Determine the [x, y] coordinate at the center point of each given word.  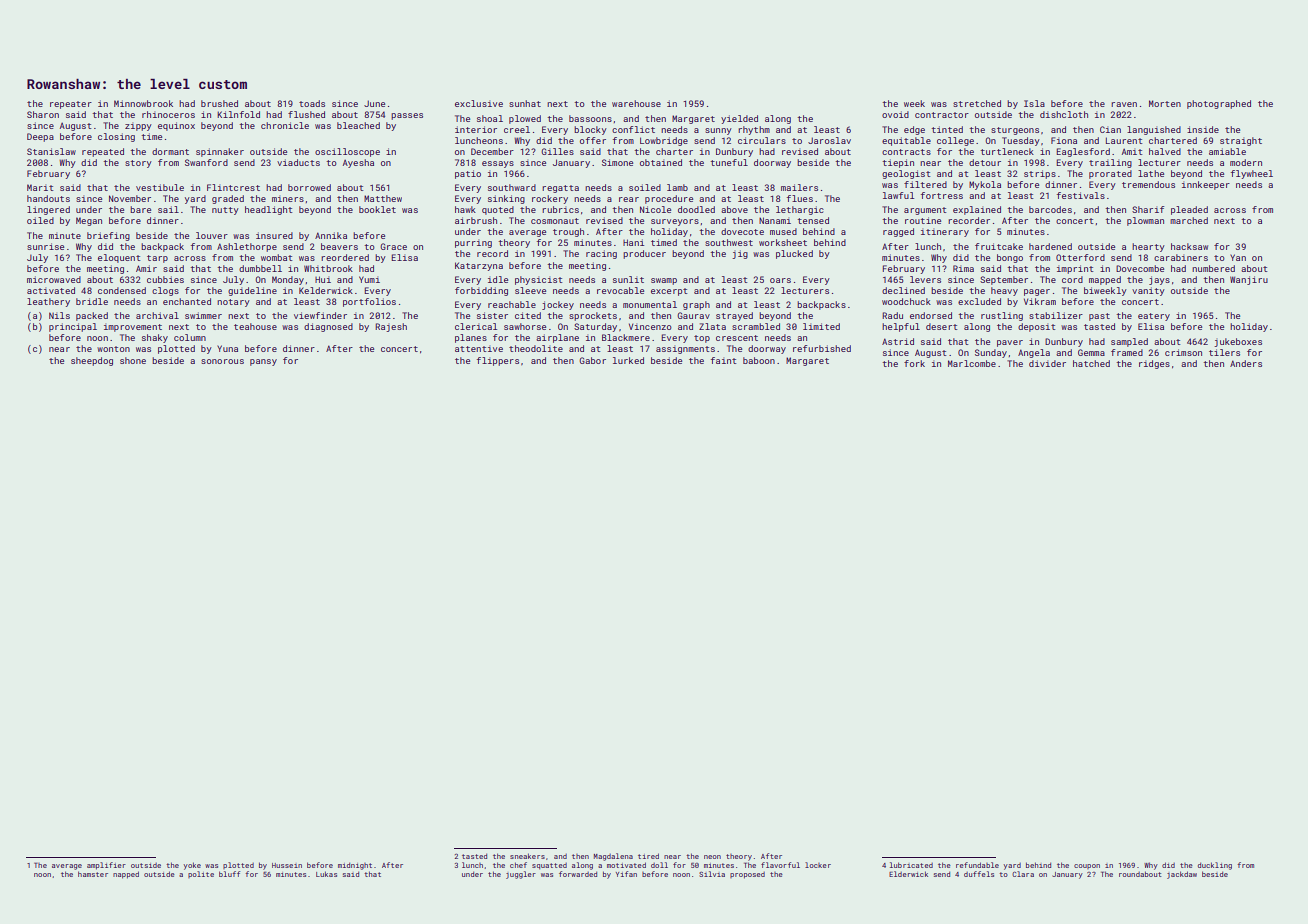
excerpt [669, 292]
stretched [977, 103]
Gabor [592, 360]
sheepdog [92, 361]
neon [712, 857]
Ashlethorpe [247, 247]
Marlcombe [972, 363]
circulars [762, 140]
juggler [521, 875]
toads [312, 103]
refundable [977, 865]
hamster [93, 874]
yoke [192, 866]
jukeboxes [1238, 342]
